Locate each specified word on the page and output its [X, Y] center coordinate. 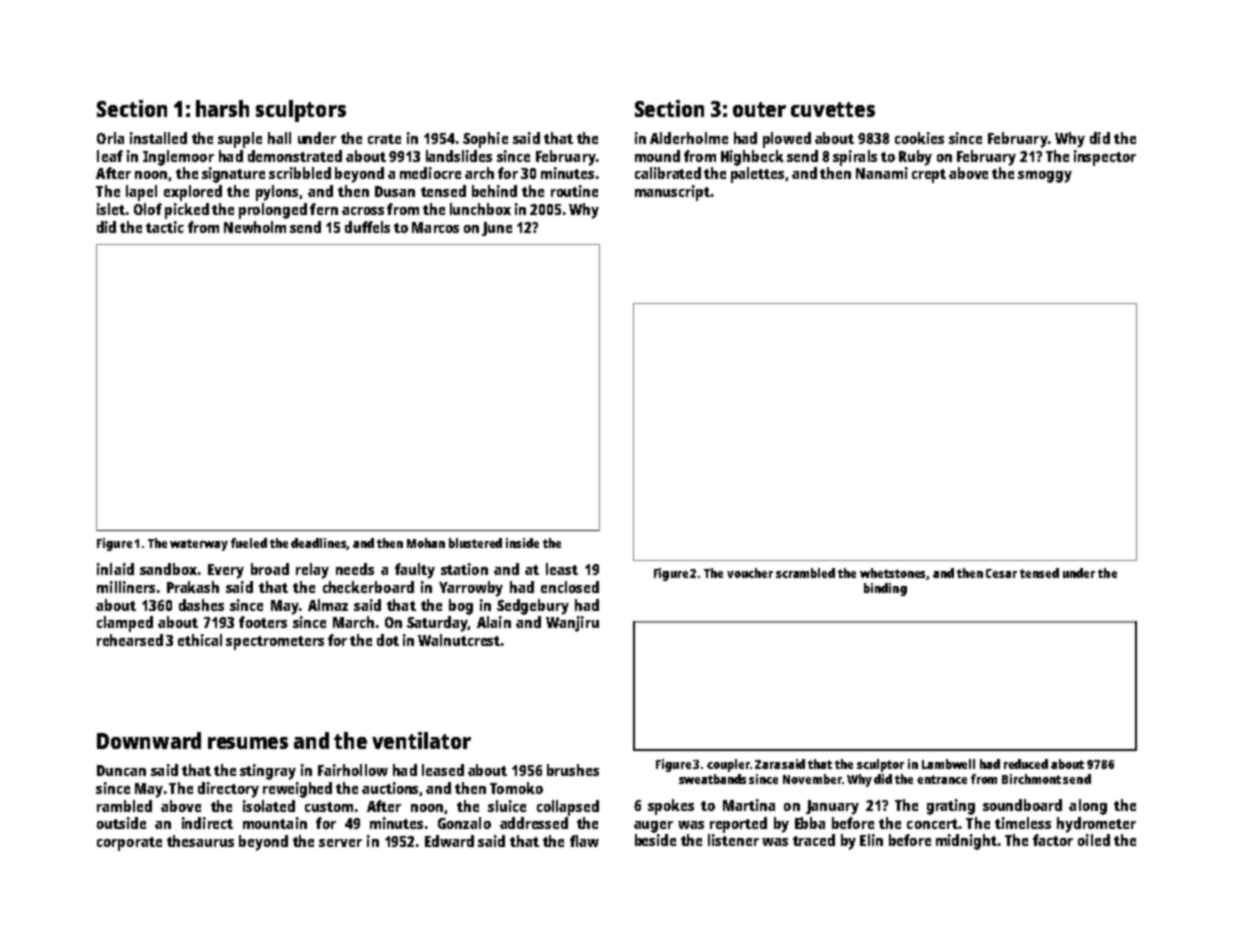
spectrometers [275, 643]
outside [121, 823]
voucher [750, 573]
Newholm [255, 227]
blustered [475, 543]
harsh [222, 108]
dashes [201, 605]
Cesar [1001, 573]
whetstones [893, 574]
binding [885, 589]
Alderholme [689, 138]
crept [929, 176]
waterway [199, 545]
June [497, 229]
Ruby [915, 158]
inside [522, 543]
